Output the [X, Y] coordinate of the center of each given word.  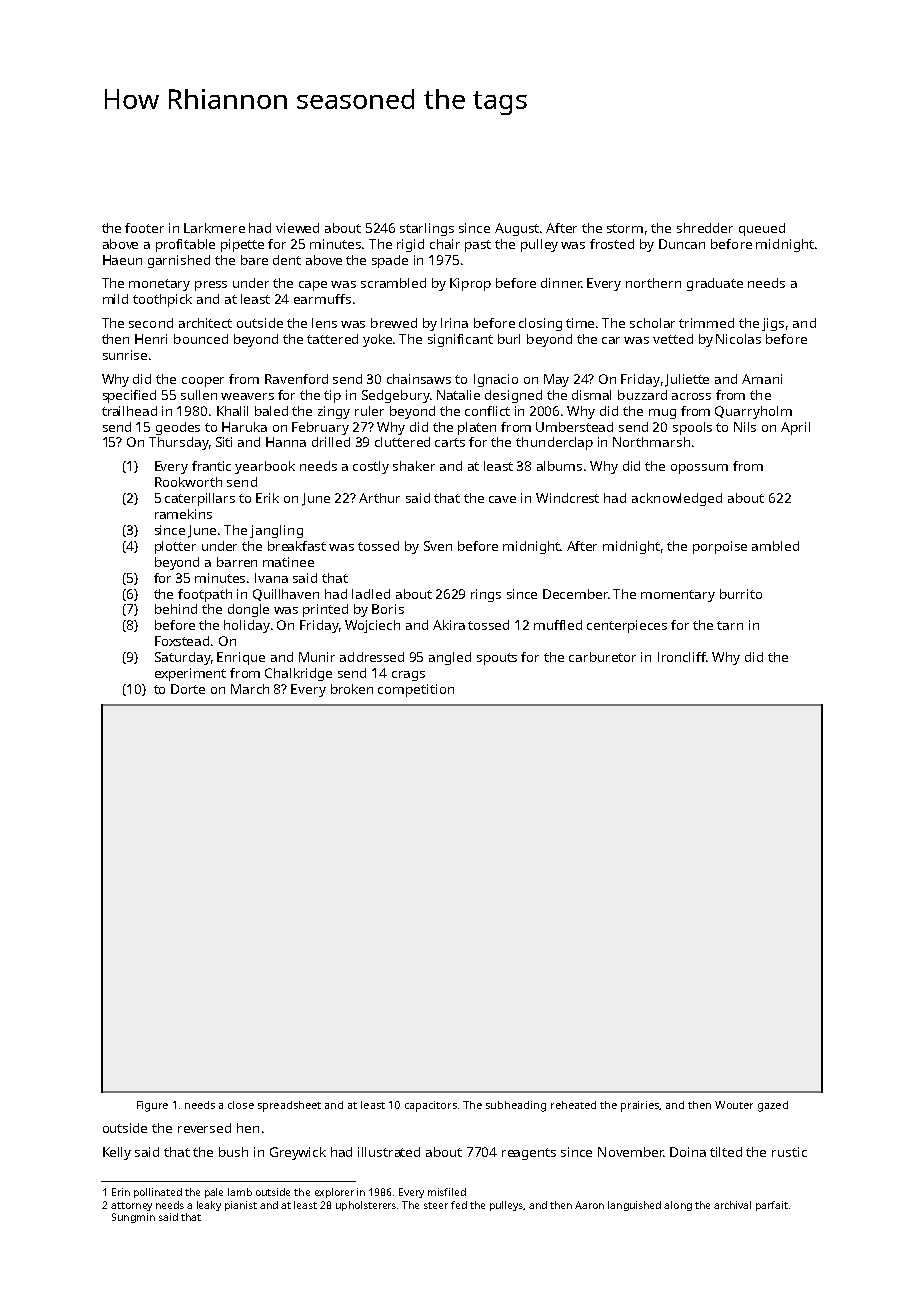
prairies [640, 1106]
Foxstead [182, 641]
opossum [699, 469]
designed [513, 396]
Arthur [379, 498]
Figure [152, 1106]
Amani [762, 379]
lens [324, 323]
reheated [573, 1105]
